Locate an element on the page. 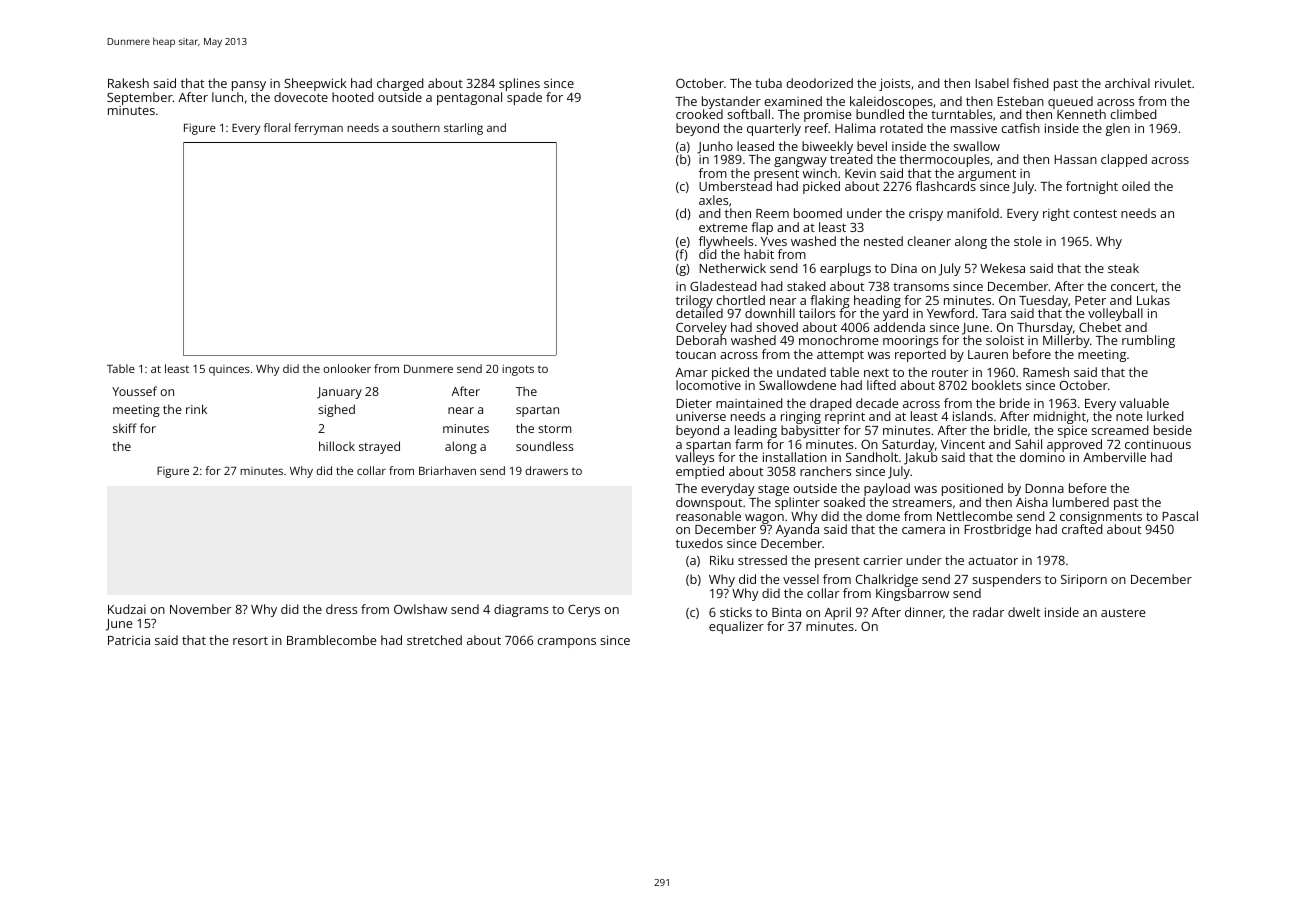  stretched is located at coordinates (434, 640).
